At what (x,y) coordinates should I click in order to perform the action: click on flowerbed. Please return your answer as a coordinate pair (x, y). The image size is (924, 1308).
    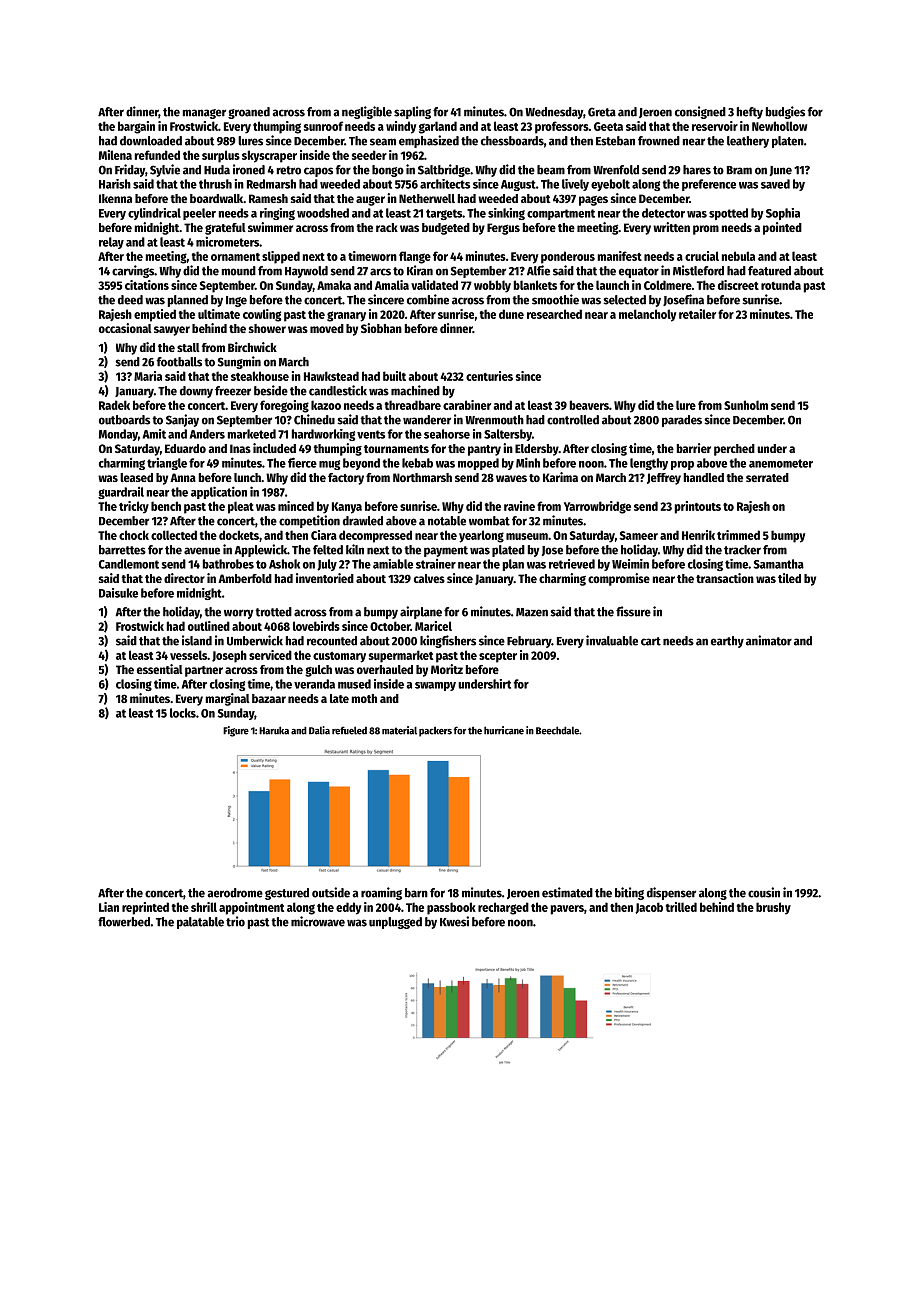
    Looking at the image, I should click on (124, 922).
